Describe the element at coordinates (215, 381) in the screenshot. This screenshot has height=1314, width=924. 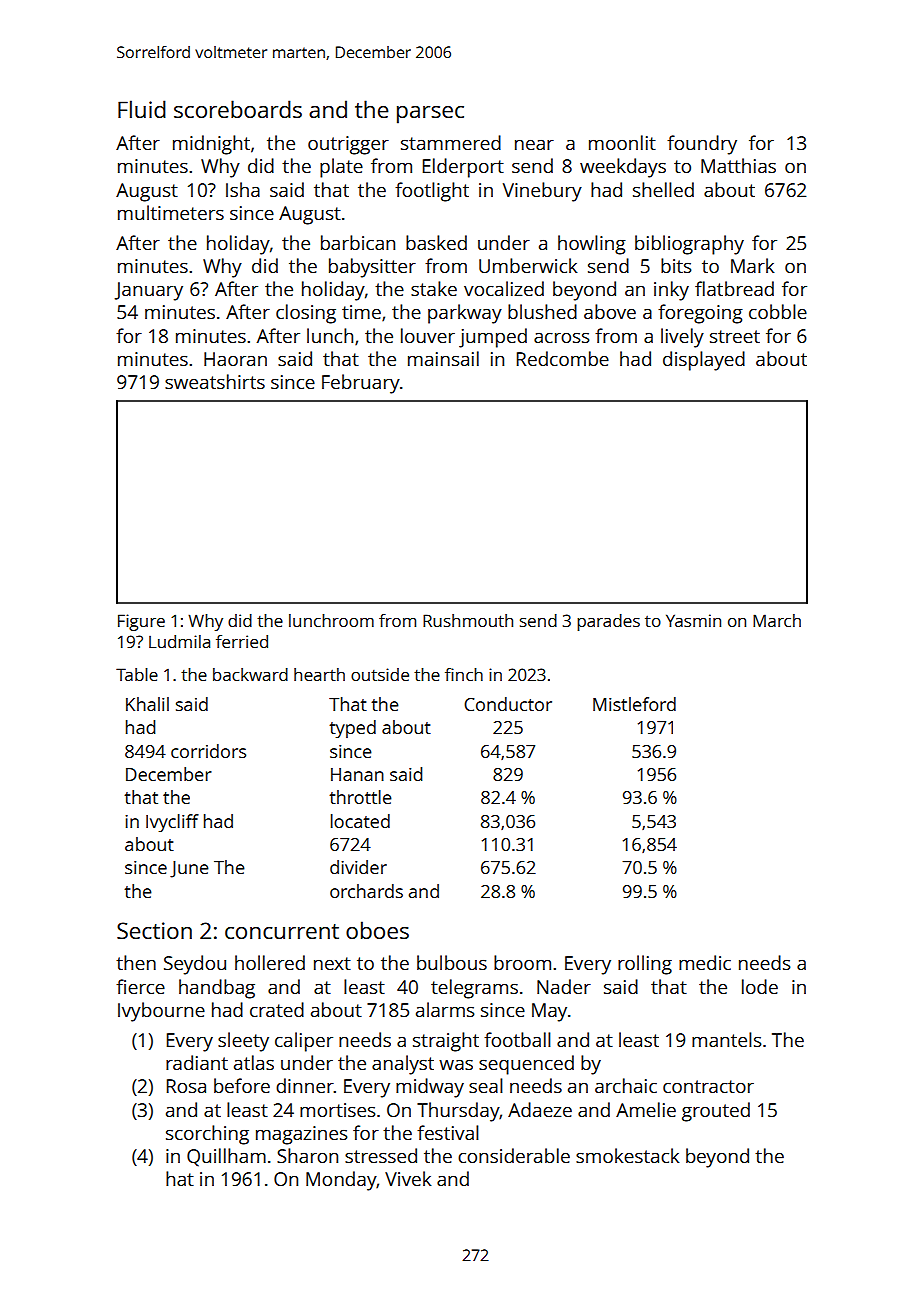
I see `sweatshirts` at that location.
